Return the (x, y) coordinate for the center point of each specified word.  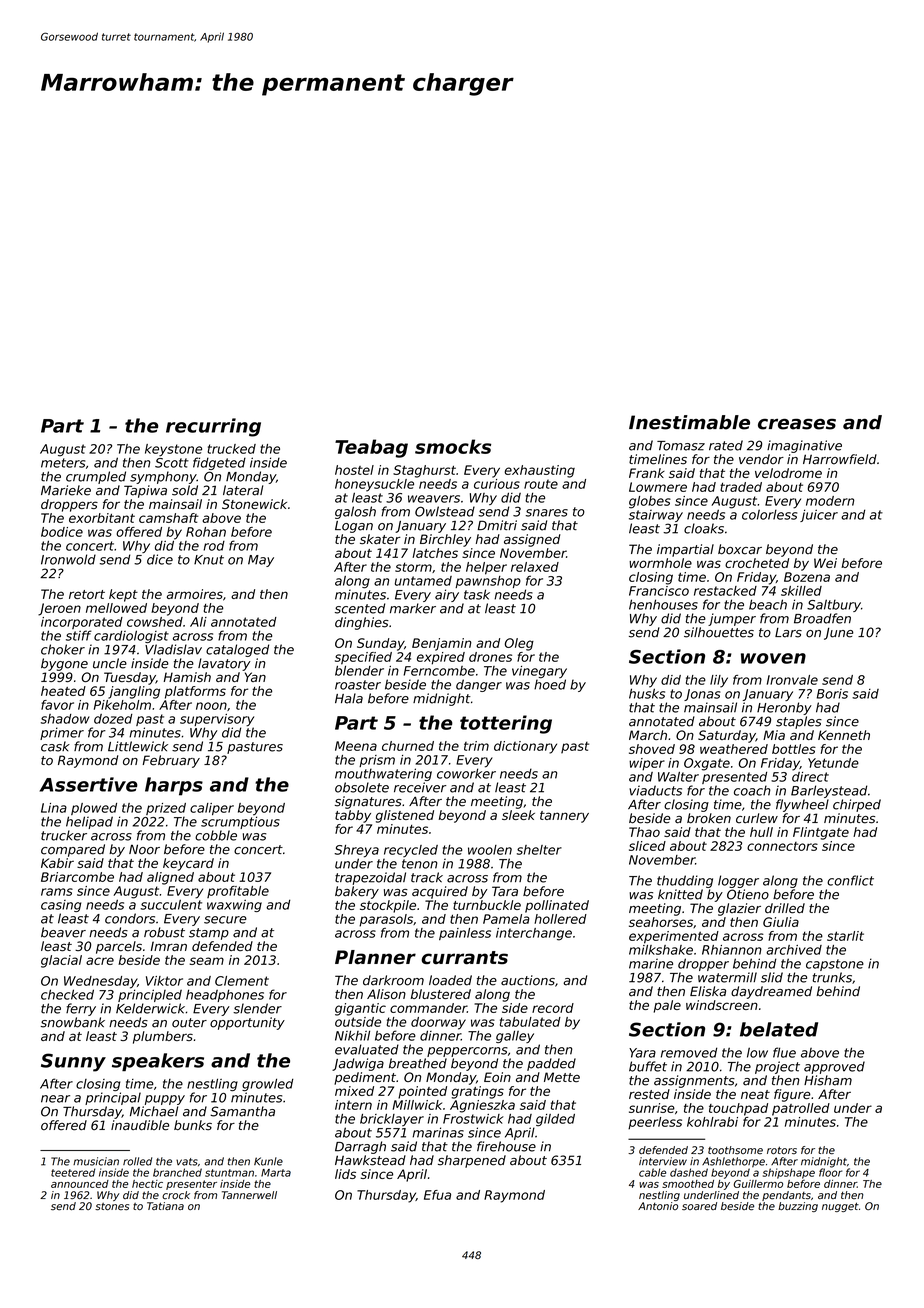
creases (797, 424)
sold (185, 490)
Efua (437, 1195)
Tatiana (165, 1206)
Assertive (89, 784)
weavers (434, 499)
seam (207, 961)
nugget (840, 1207)
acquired (440, 892)
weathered (734, 749)
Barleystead (829, 791)
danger (479, 685)
